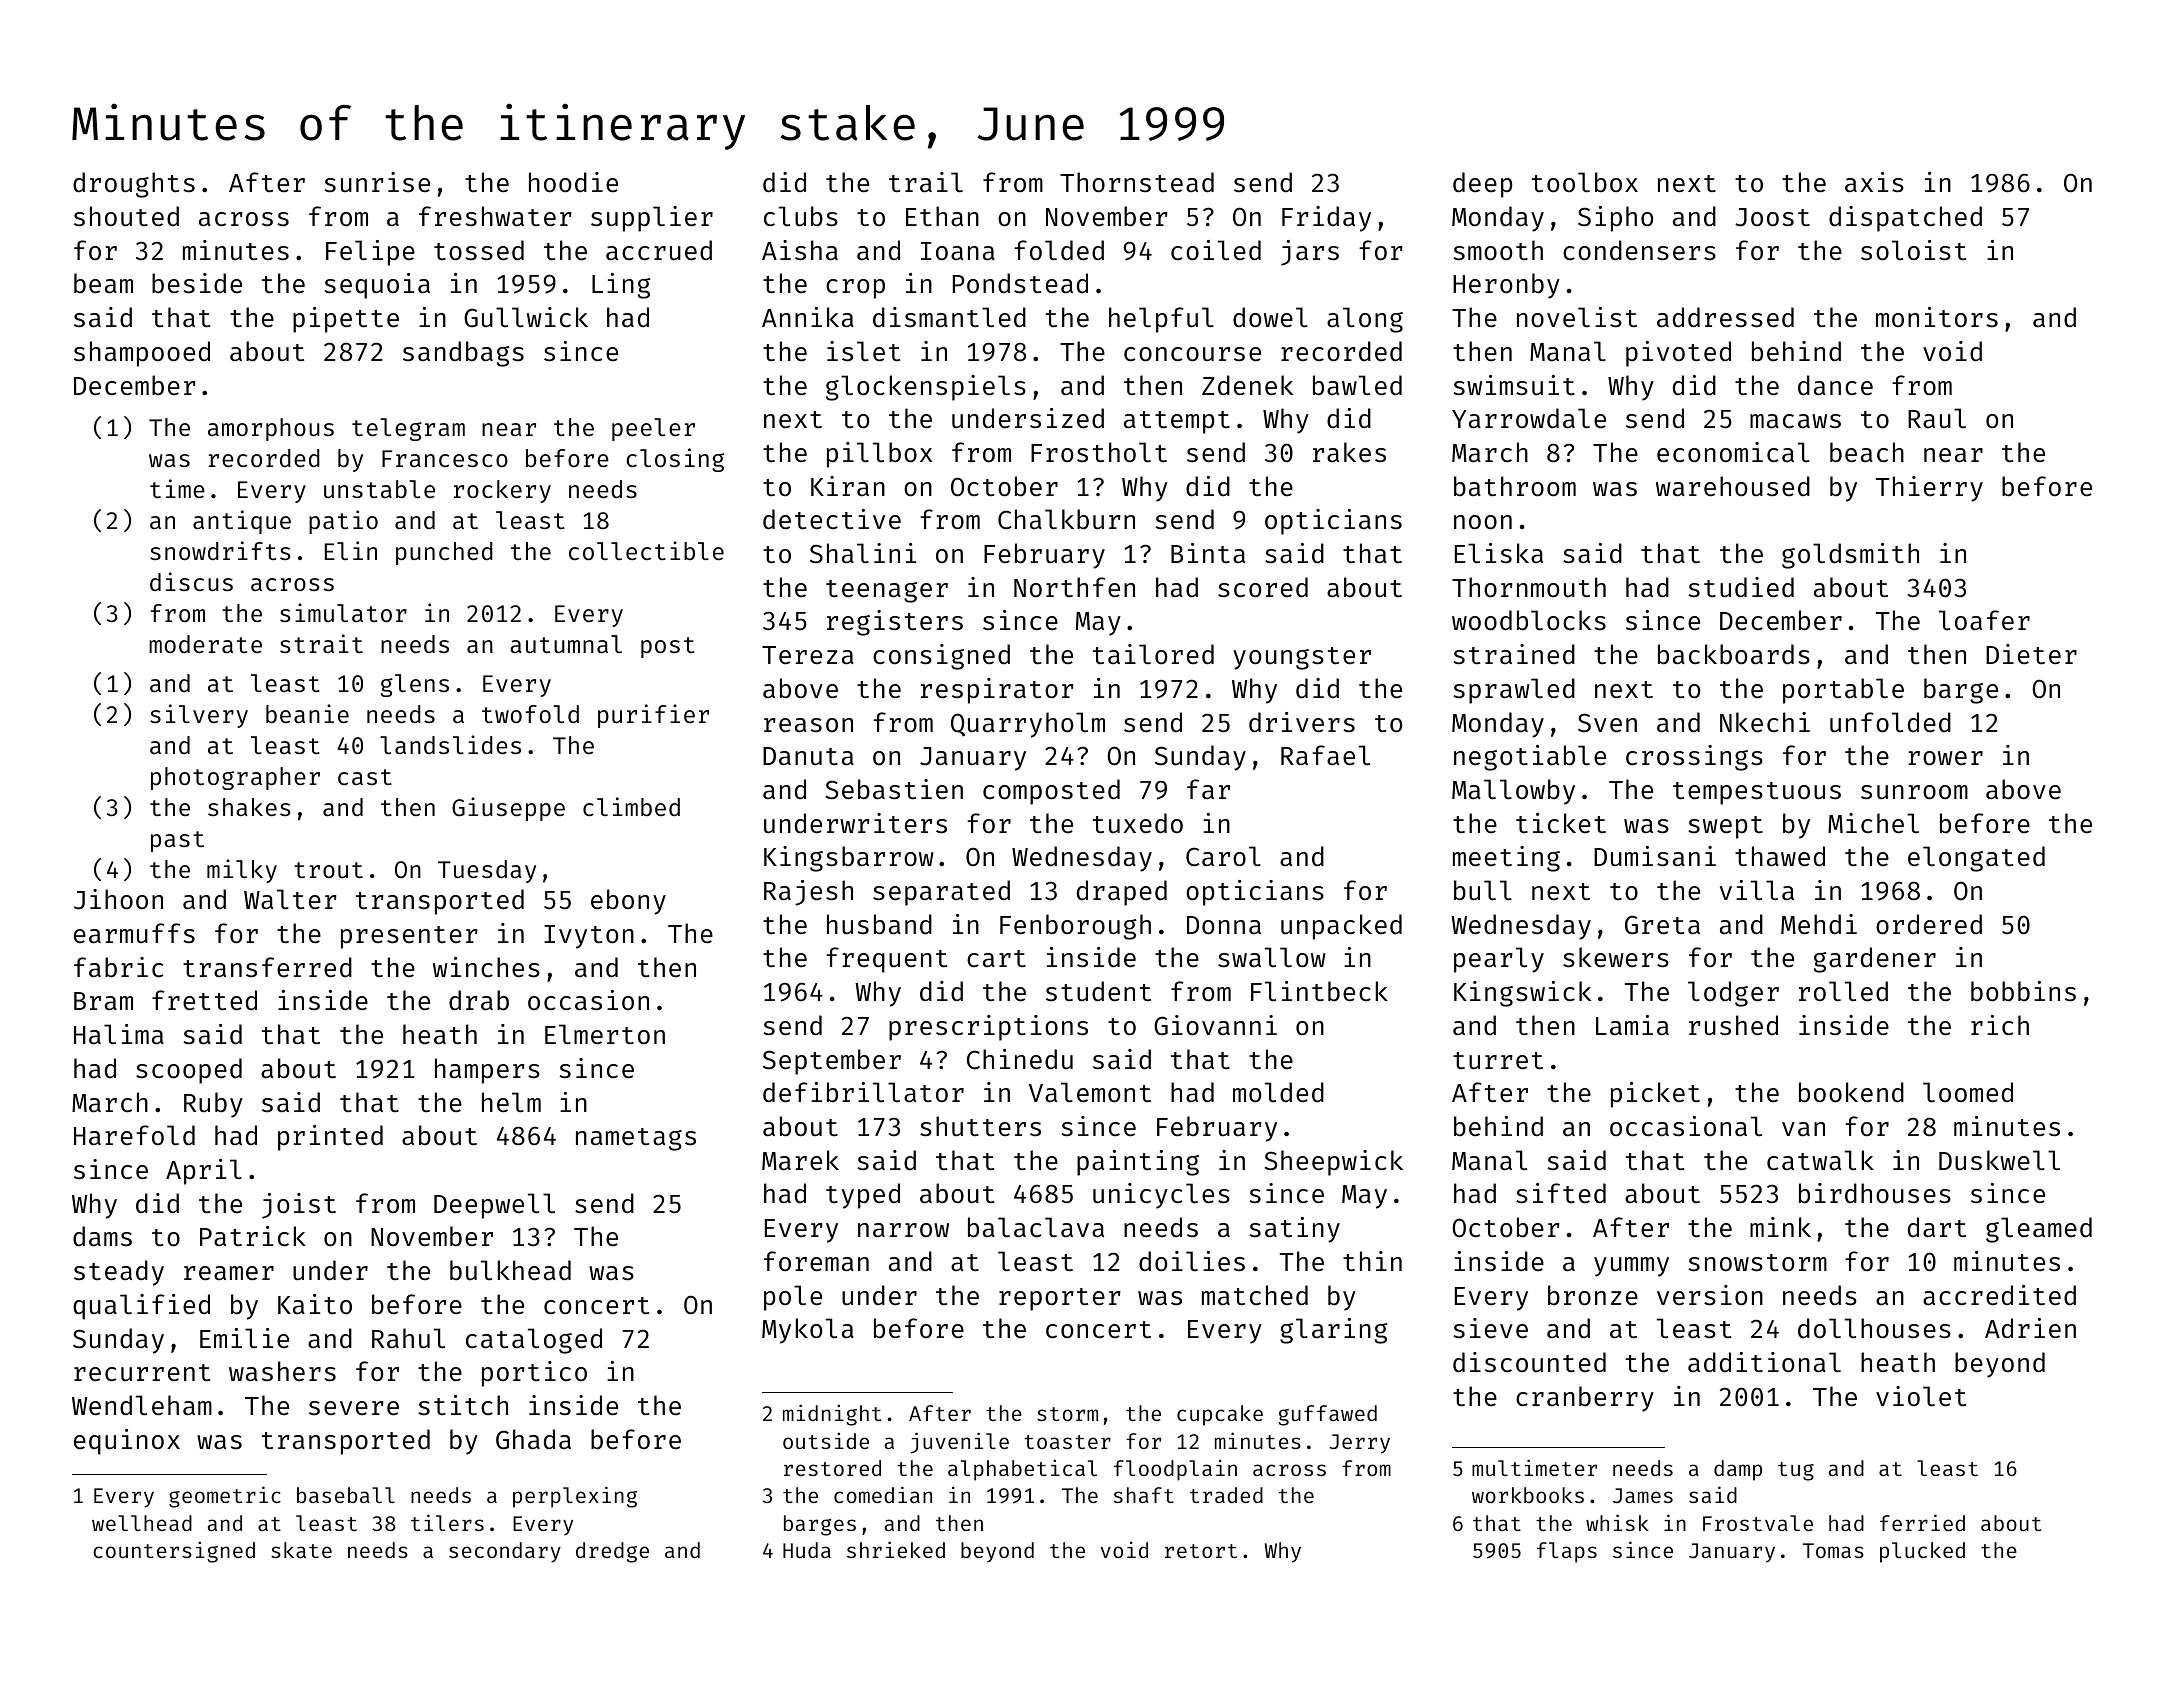 The height and width of the screenshot is (1683, 2178). I want to click on moderate, so click(205, 644).
